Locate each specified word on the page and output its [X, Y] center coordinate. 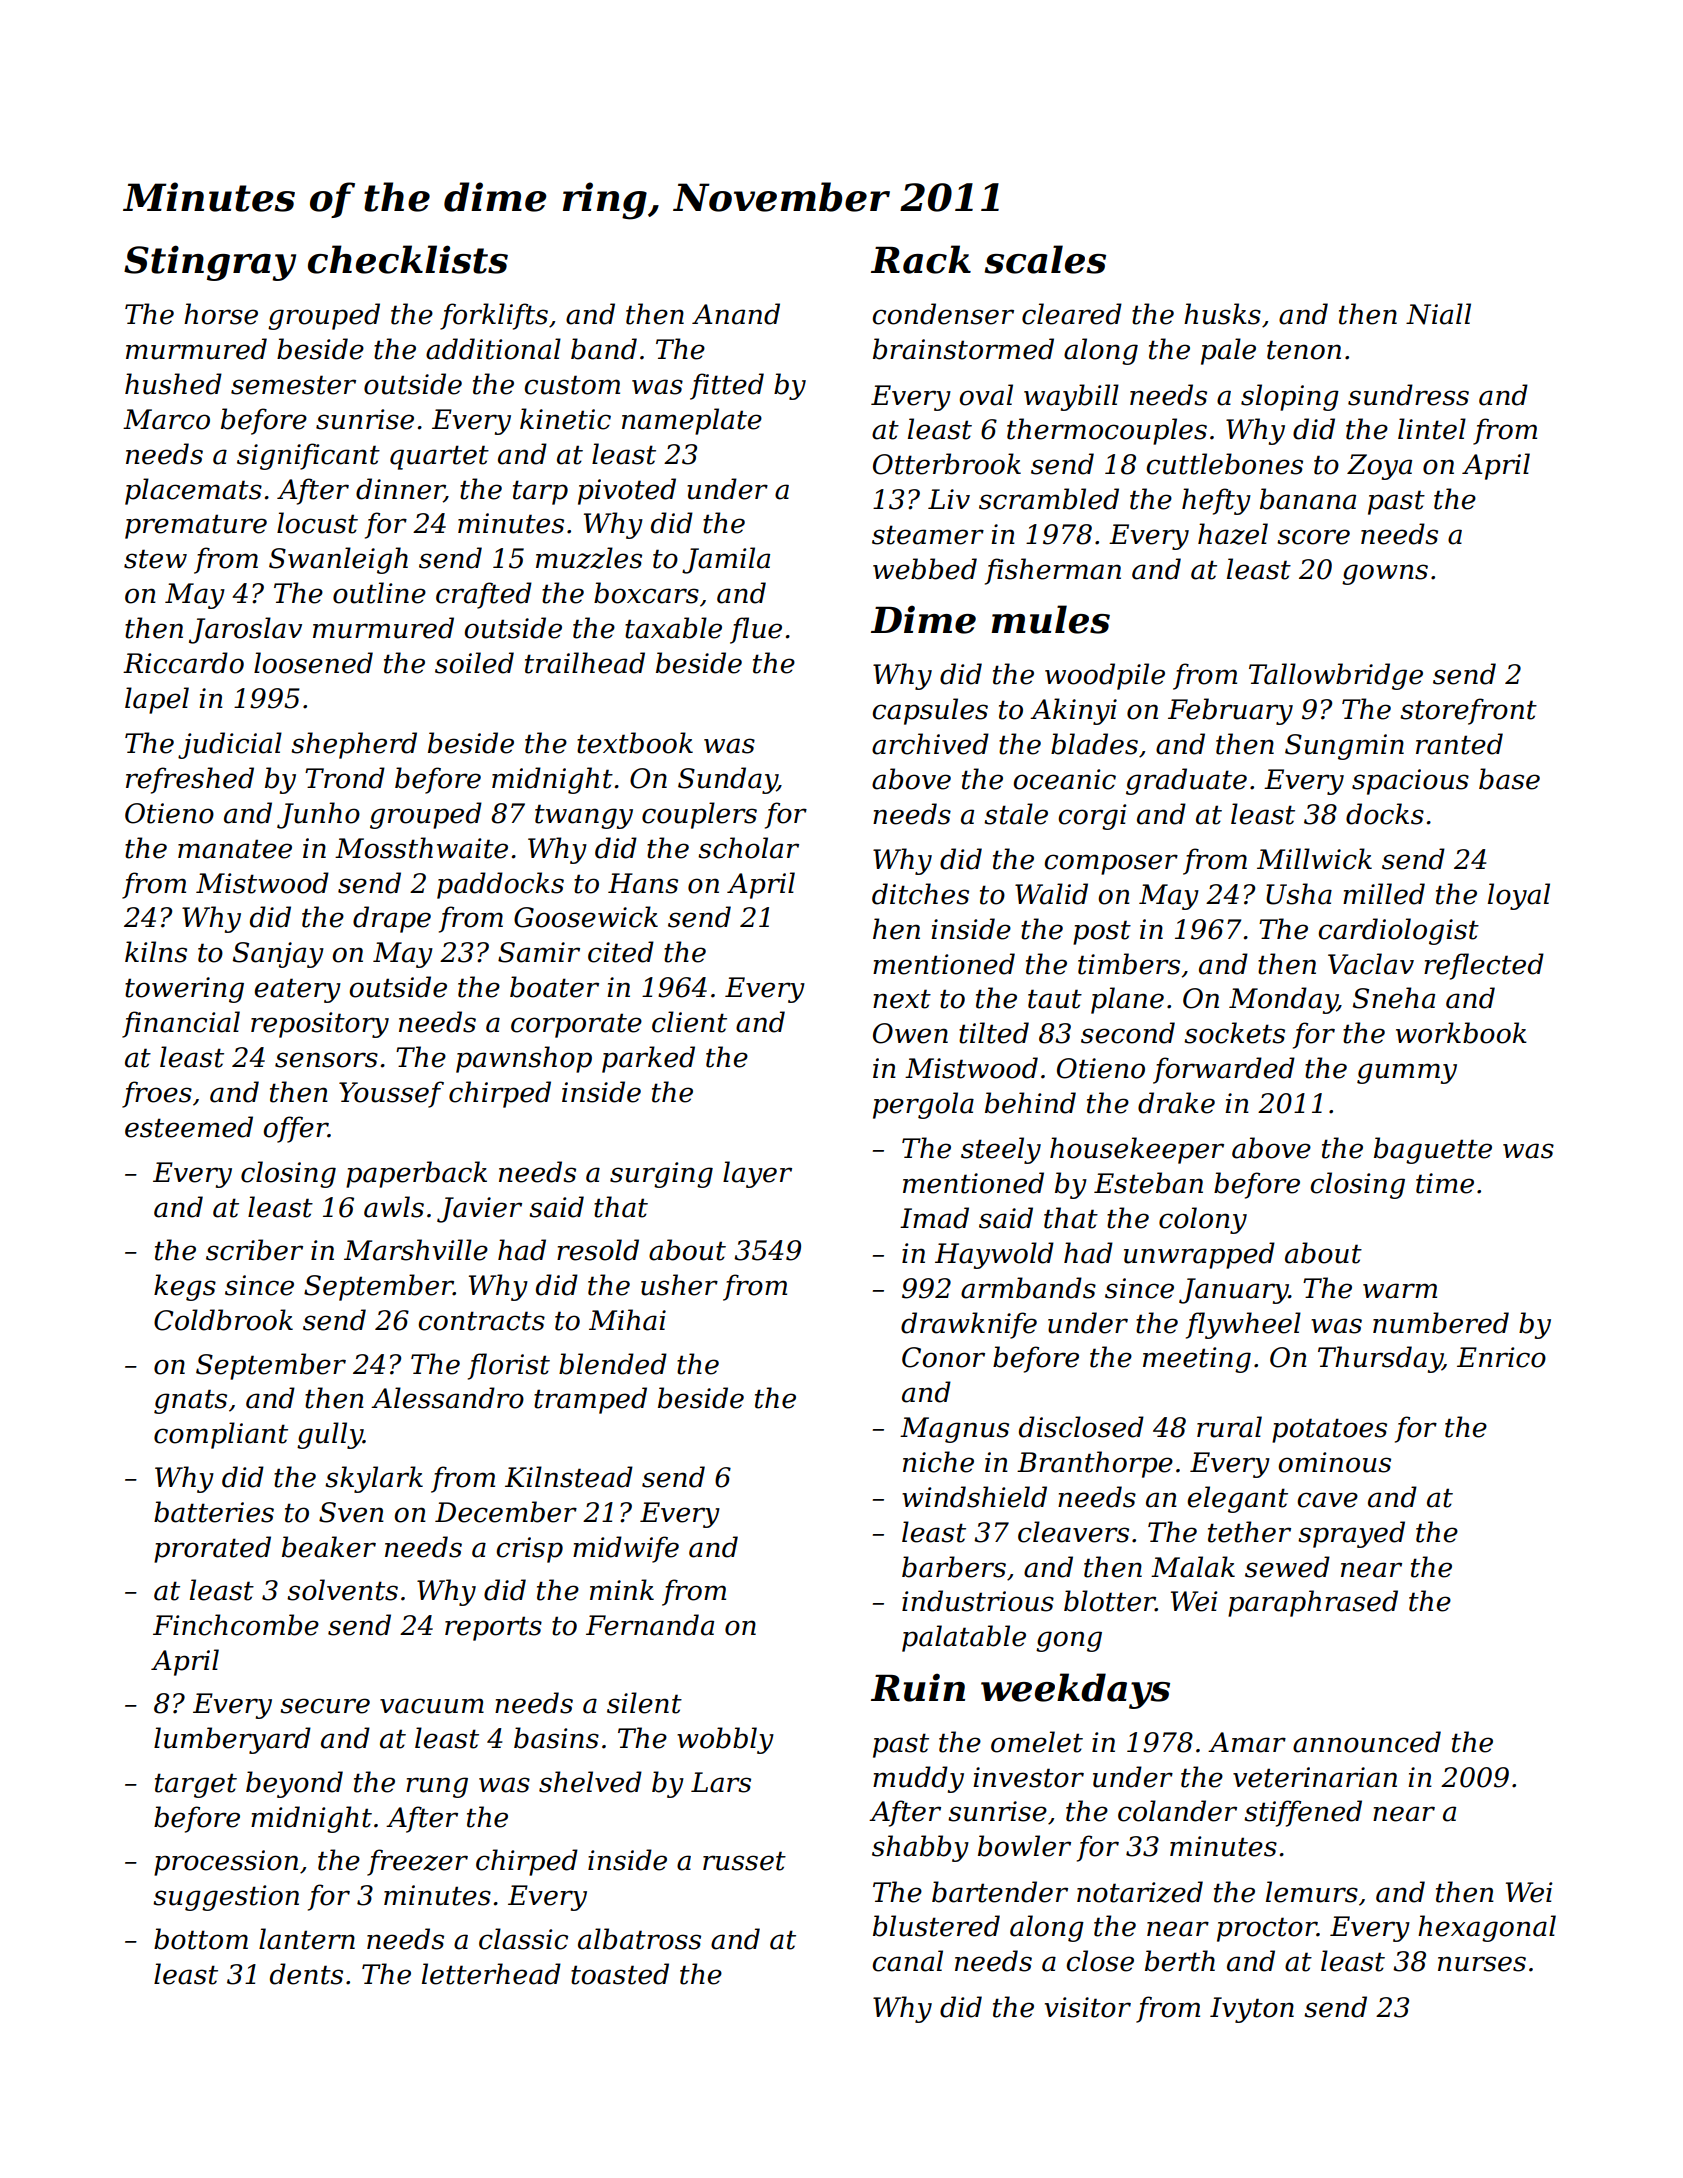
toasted [620, 1974]
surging [661, 1175]
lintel [1432, 429]
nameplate [692, 421]
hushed [173, 384]
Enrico [1501, 1357]
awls [394, 1207]
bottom [201, 1939]
